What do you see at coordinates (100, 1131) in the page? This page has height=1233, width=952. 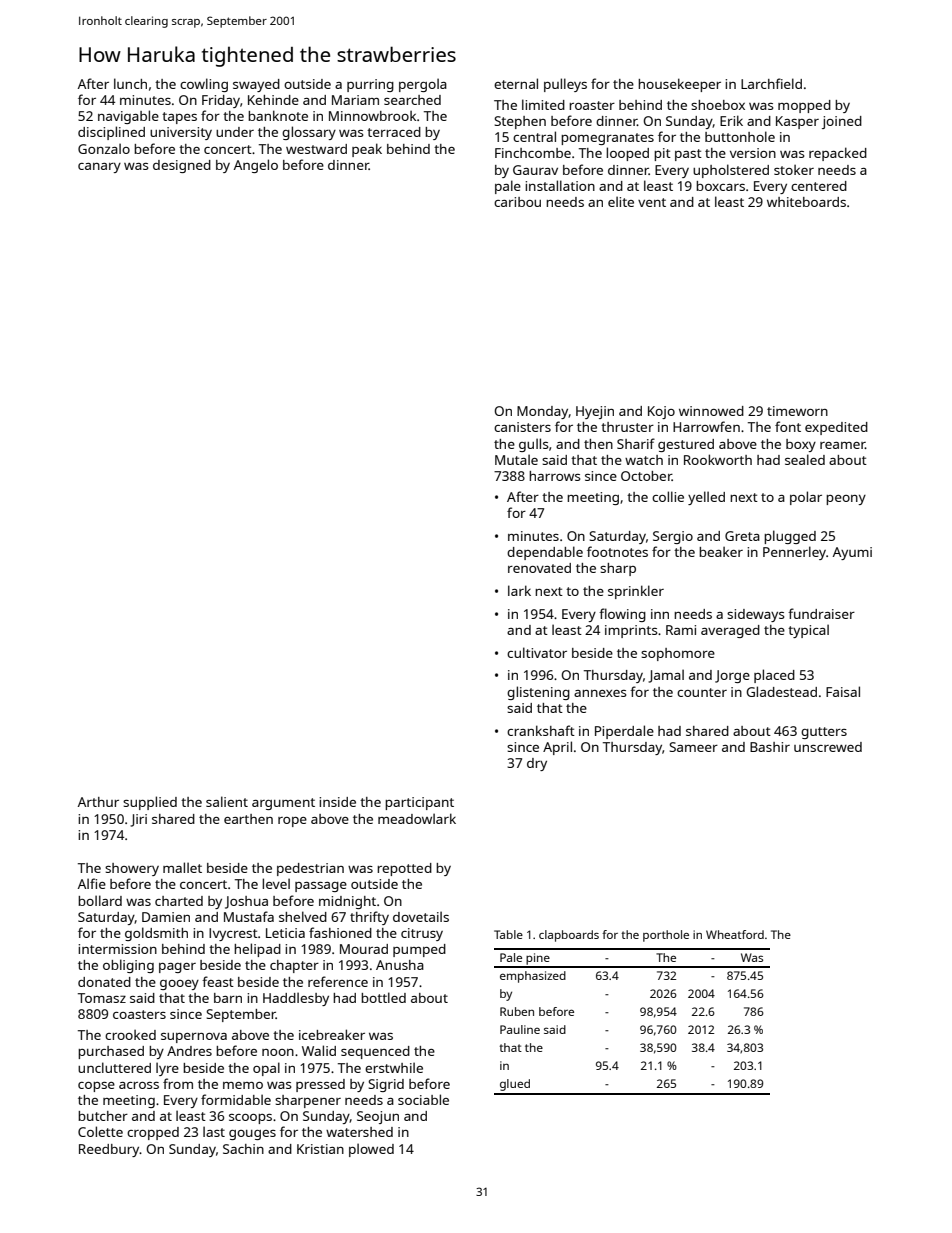 I see `Colette` at bounding box center [100, 1131].
